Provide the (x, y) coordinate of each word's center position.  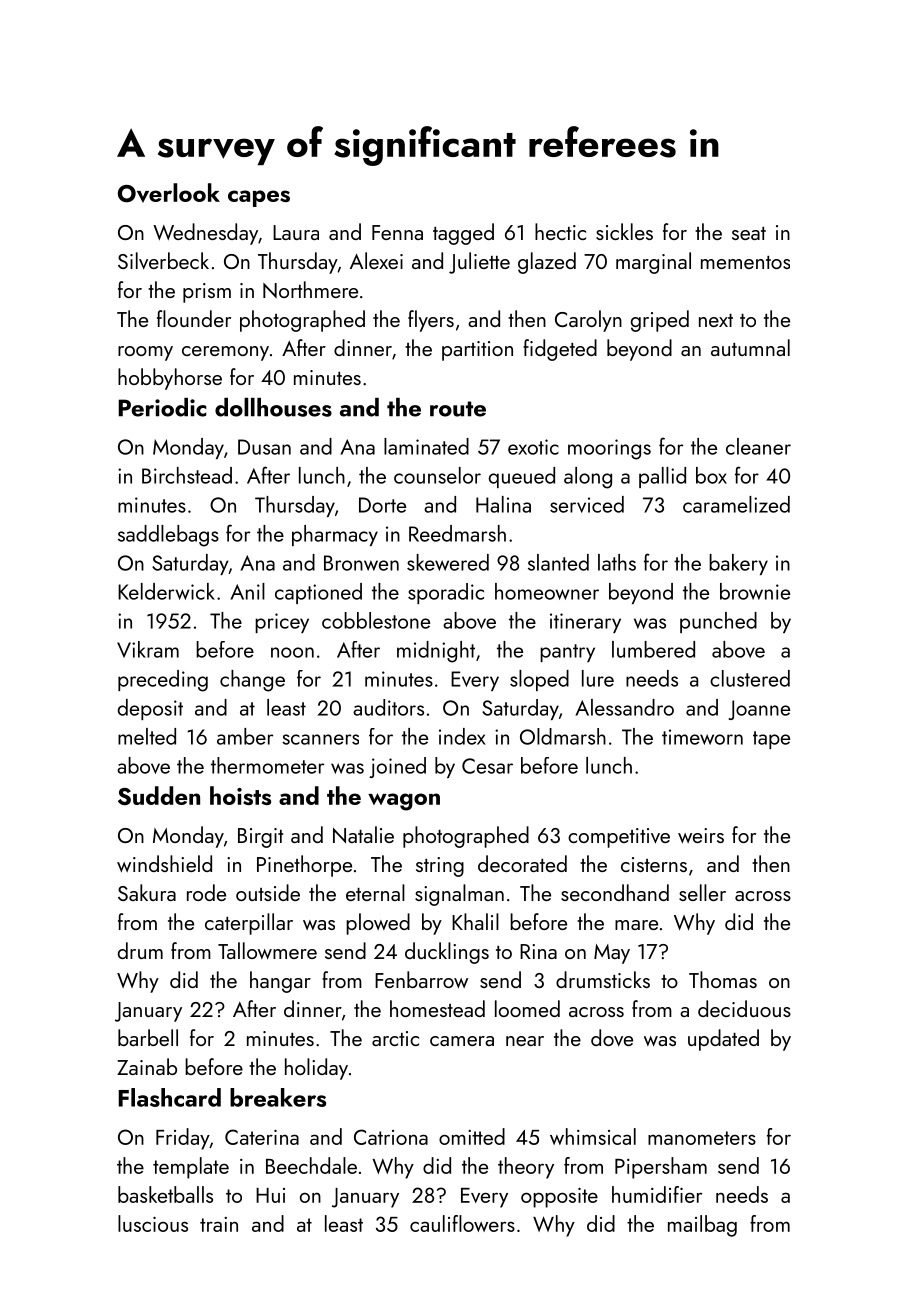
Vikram (148, 649)
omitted (472, 1136)
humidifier (657, 1194)
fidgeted (560, 350)
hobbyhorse (170, 379)
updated (723, 1040)
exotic (533, 447)
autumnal (750, 347)
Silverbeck (163, 261)
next (716, 320)
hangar (280, 982)
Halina (503, 504)
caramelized (736, 504)
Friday (183, 1139)
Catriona (391, 1137)
